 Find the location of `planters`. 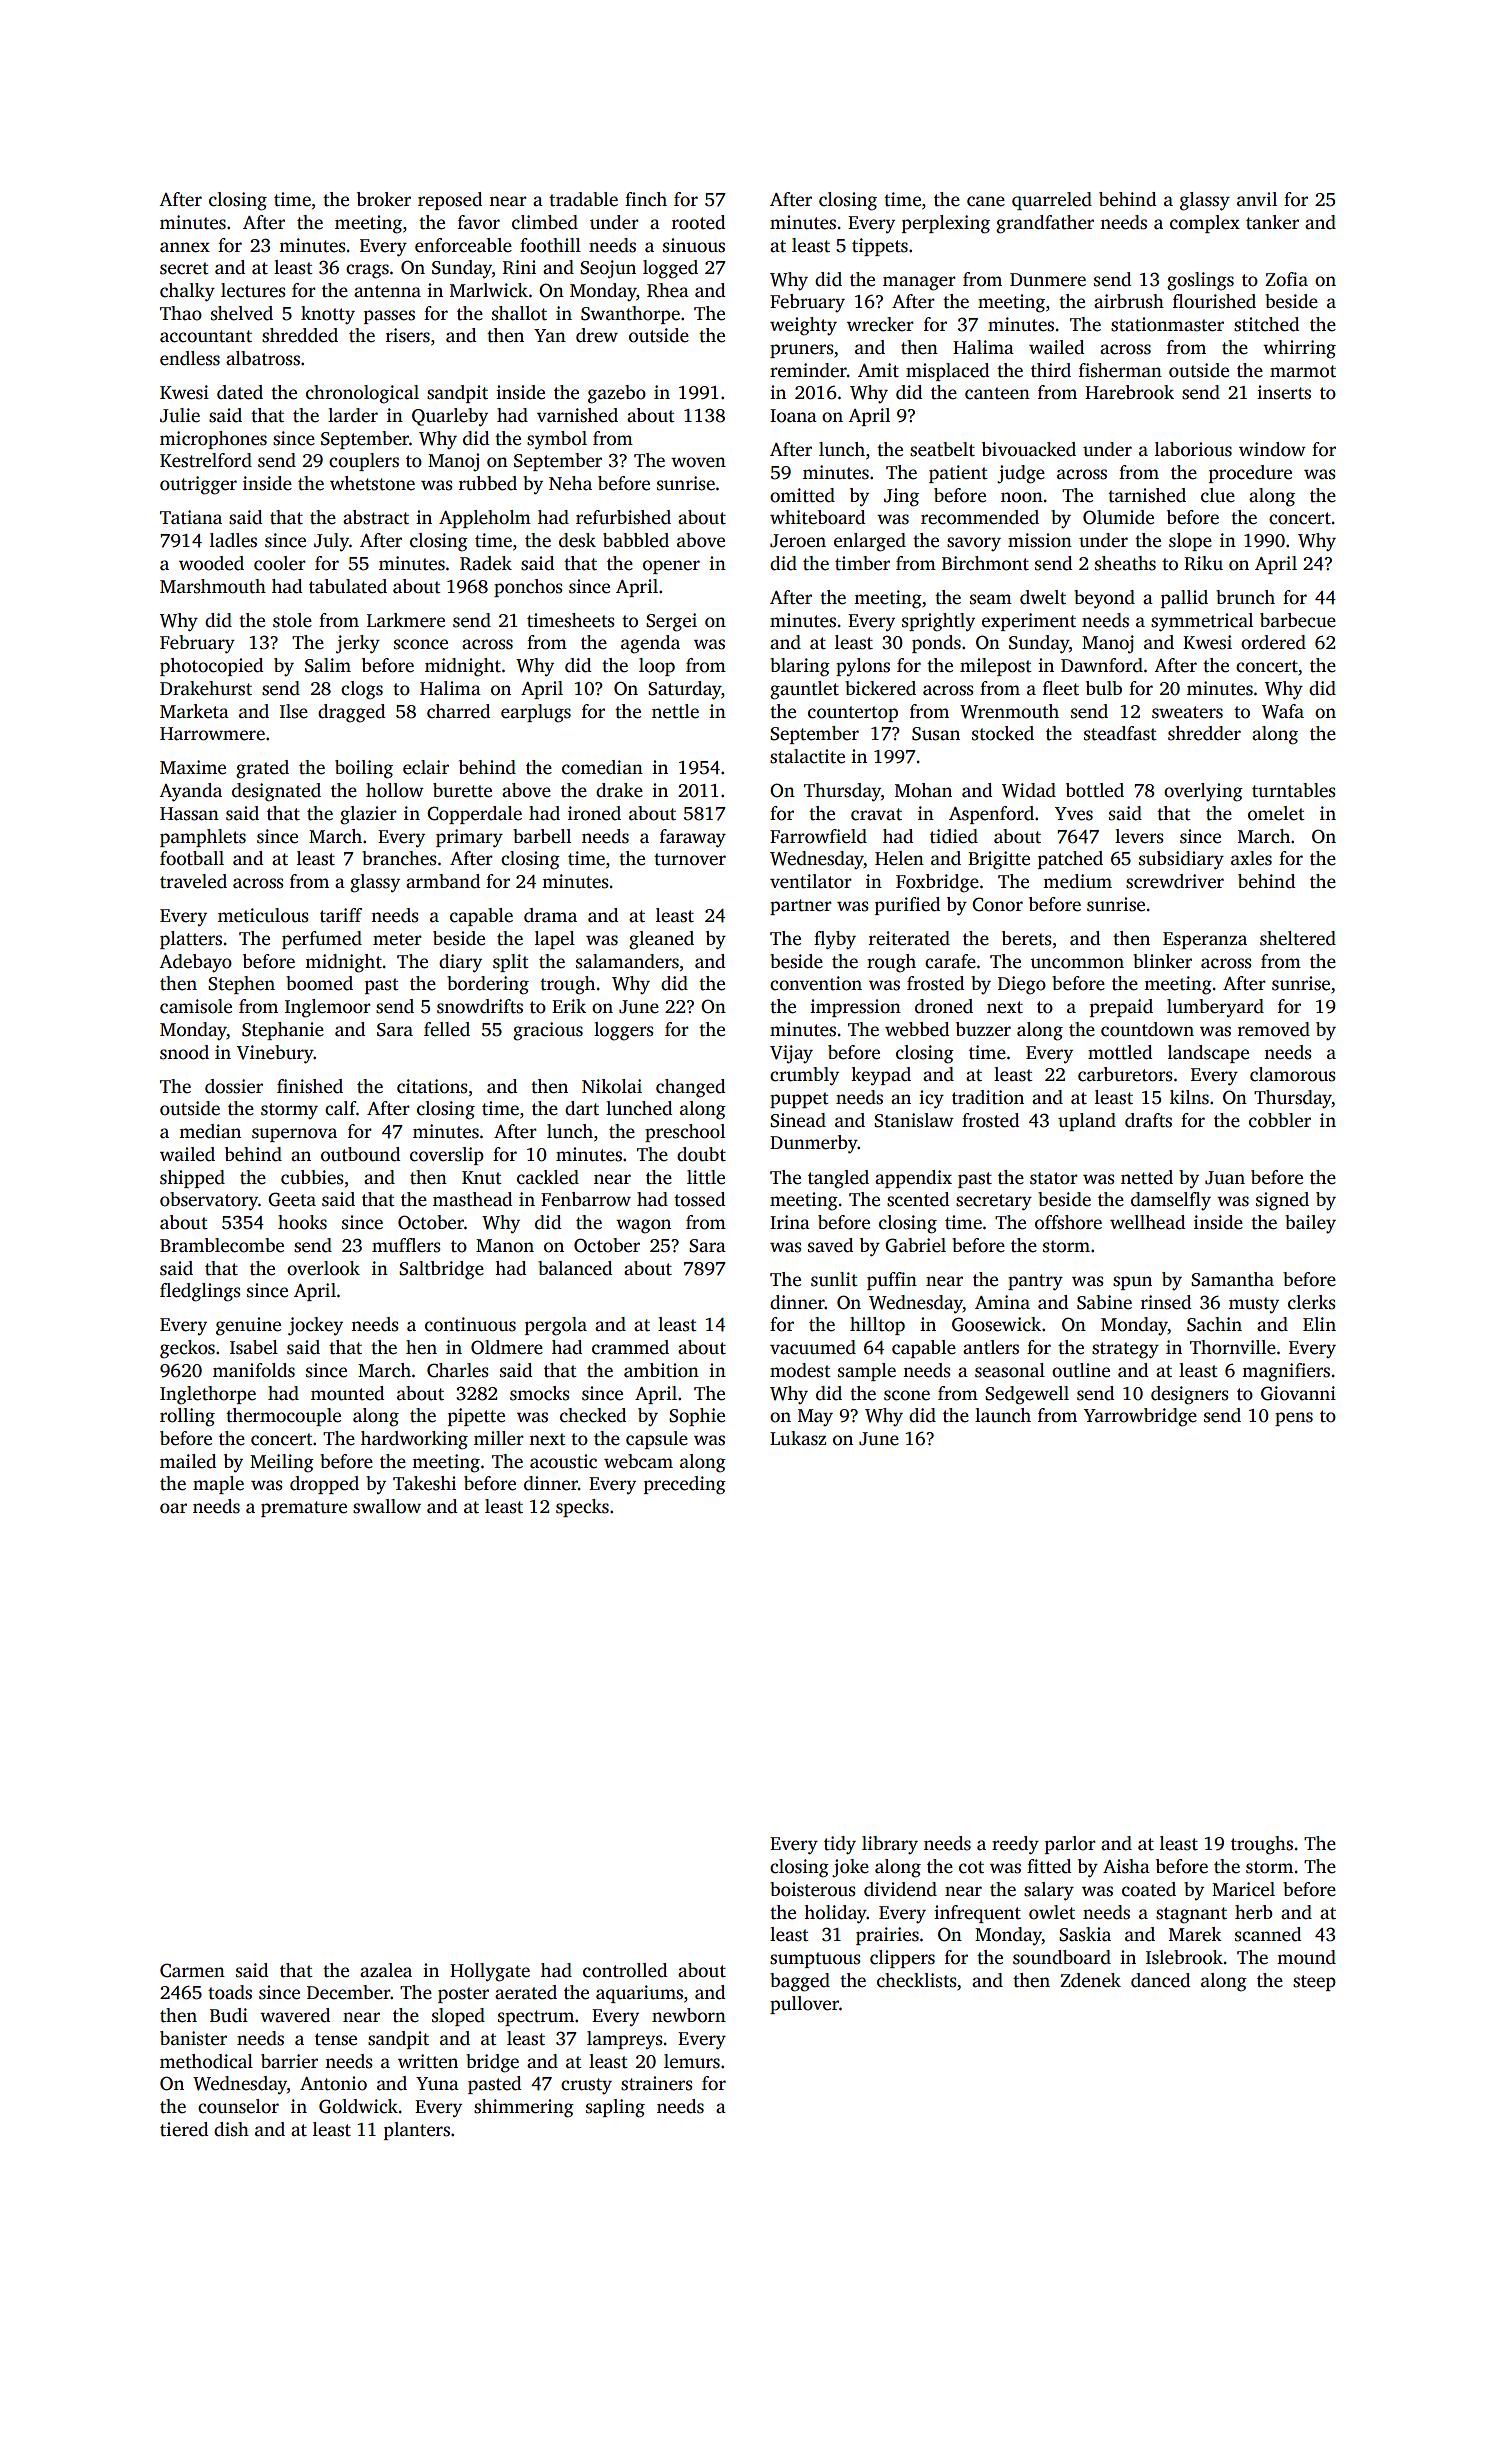

planters is located at coordinates (417, 2131).
